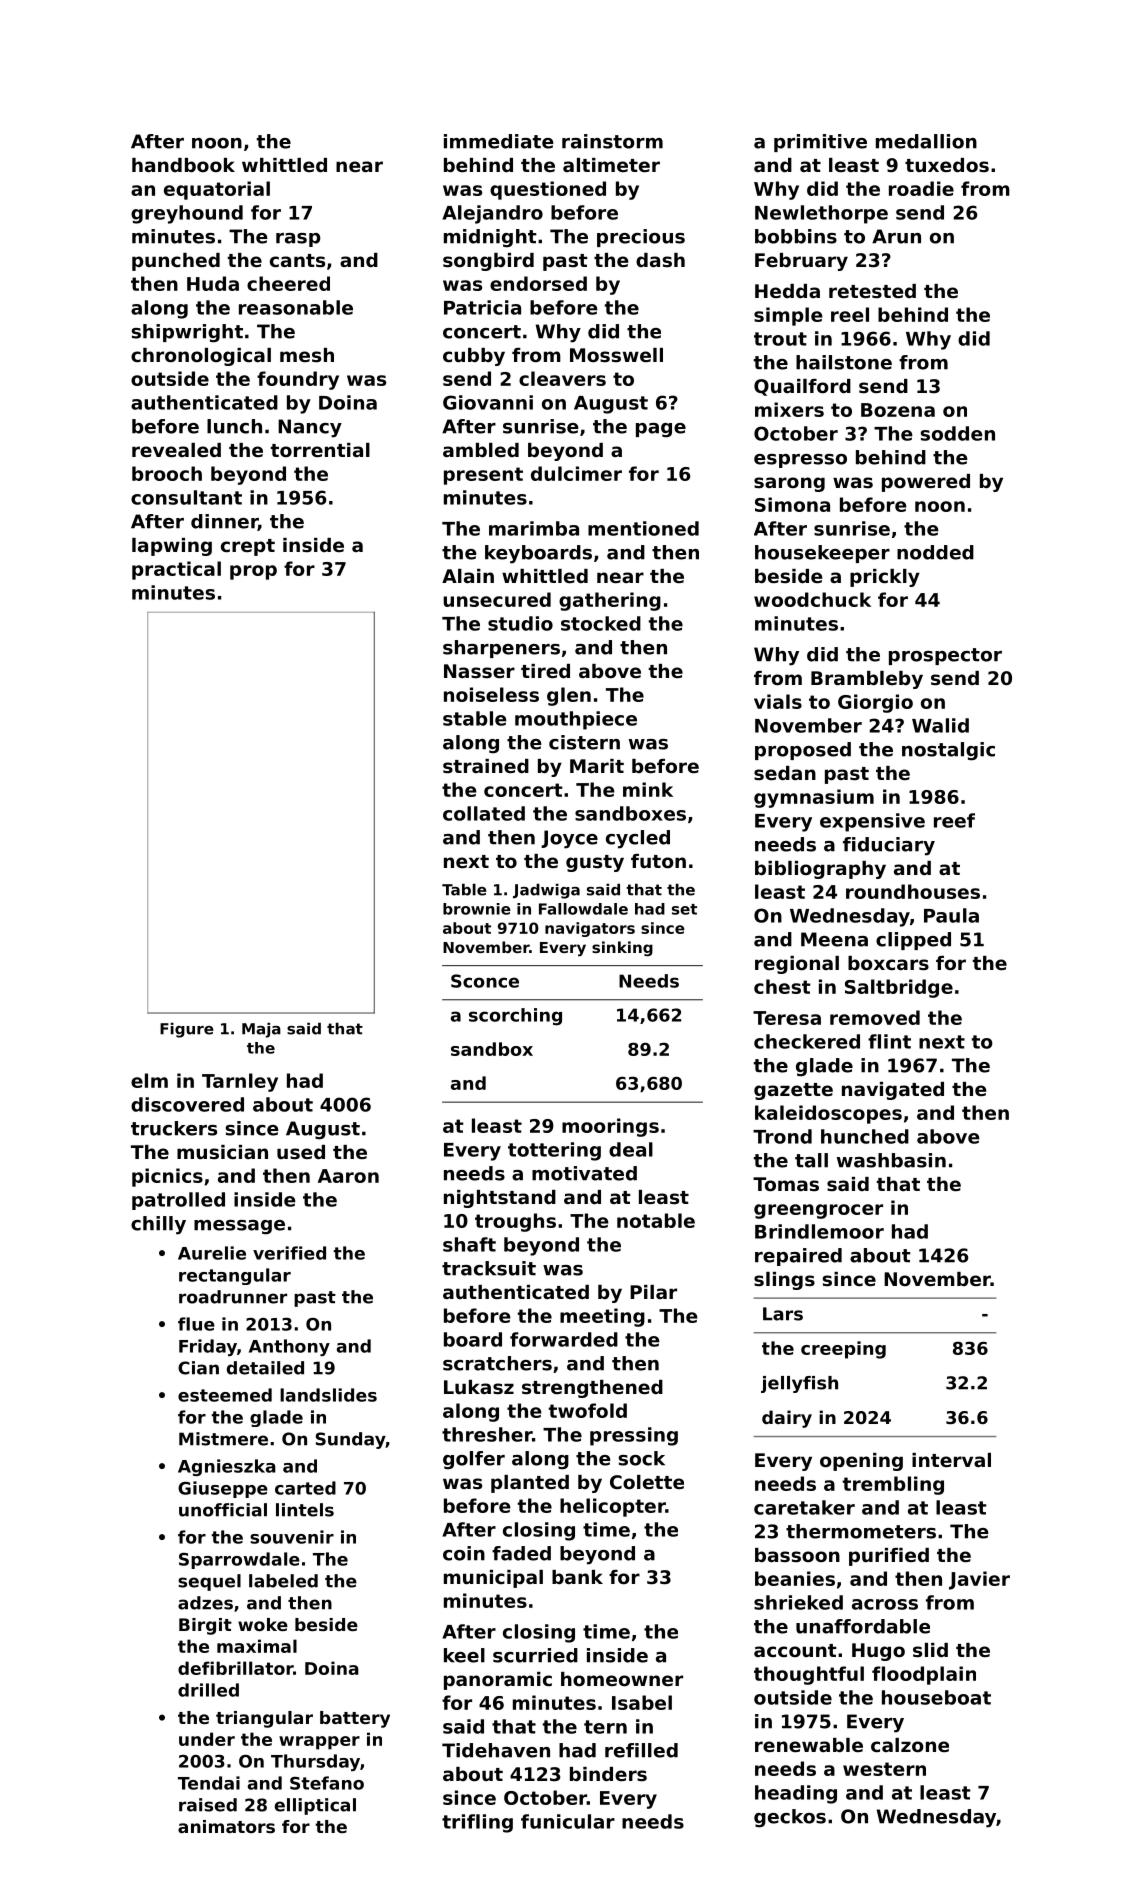  What do you see at coordinates (910, 1745) in the page?
I see `calzone` at bounding box center [910, 1745].
